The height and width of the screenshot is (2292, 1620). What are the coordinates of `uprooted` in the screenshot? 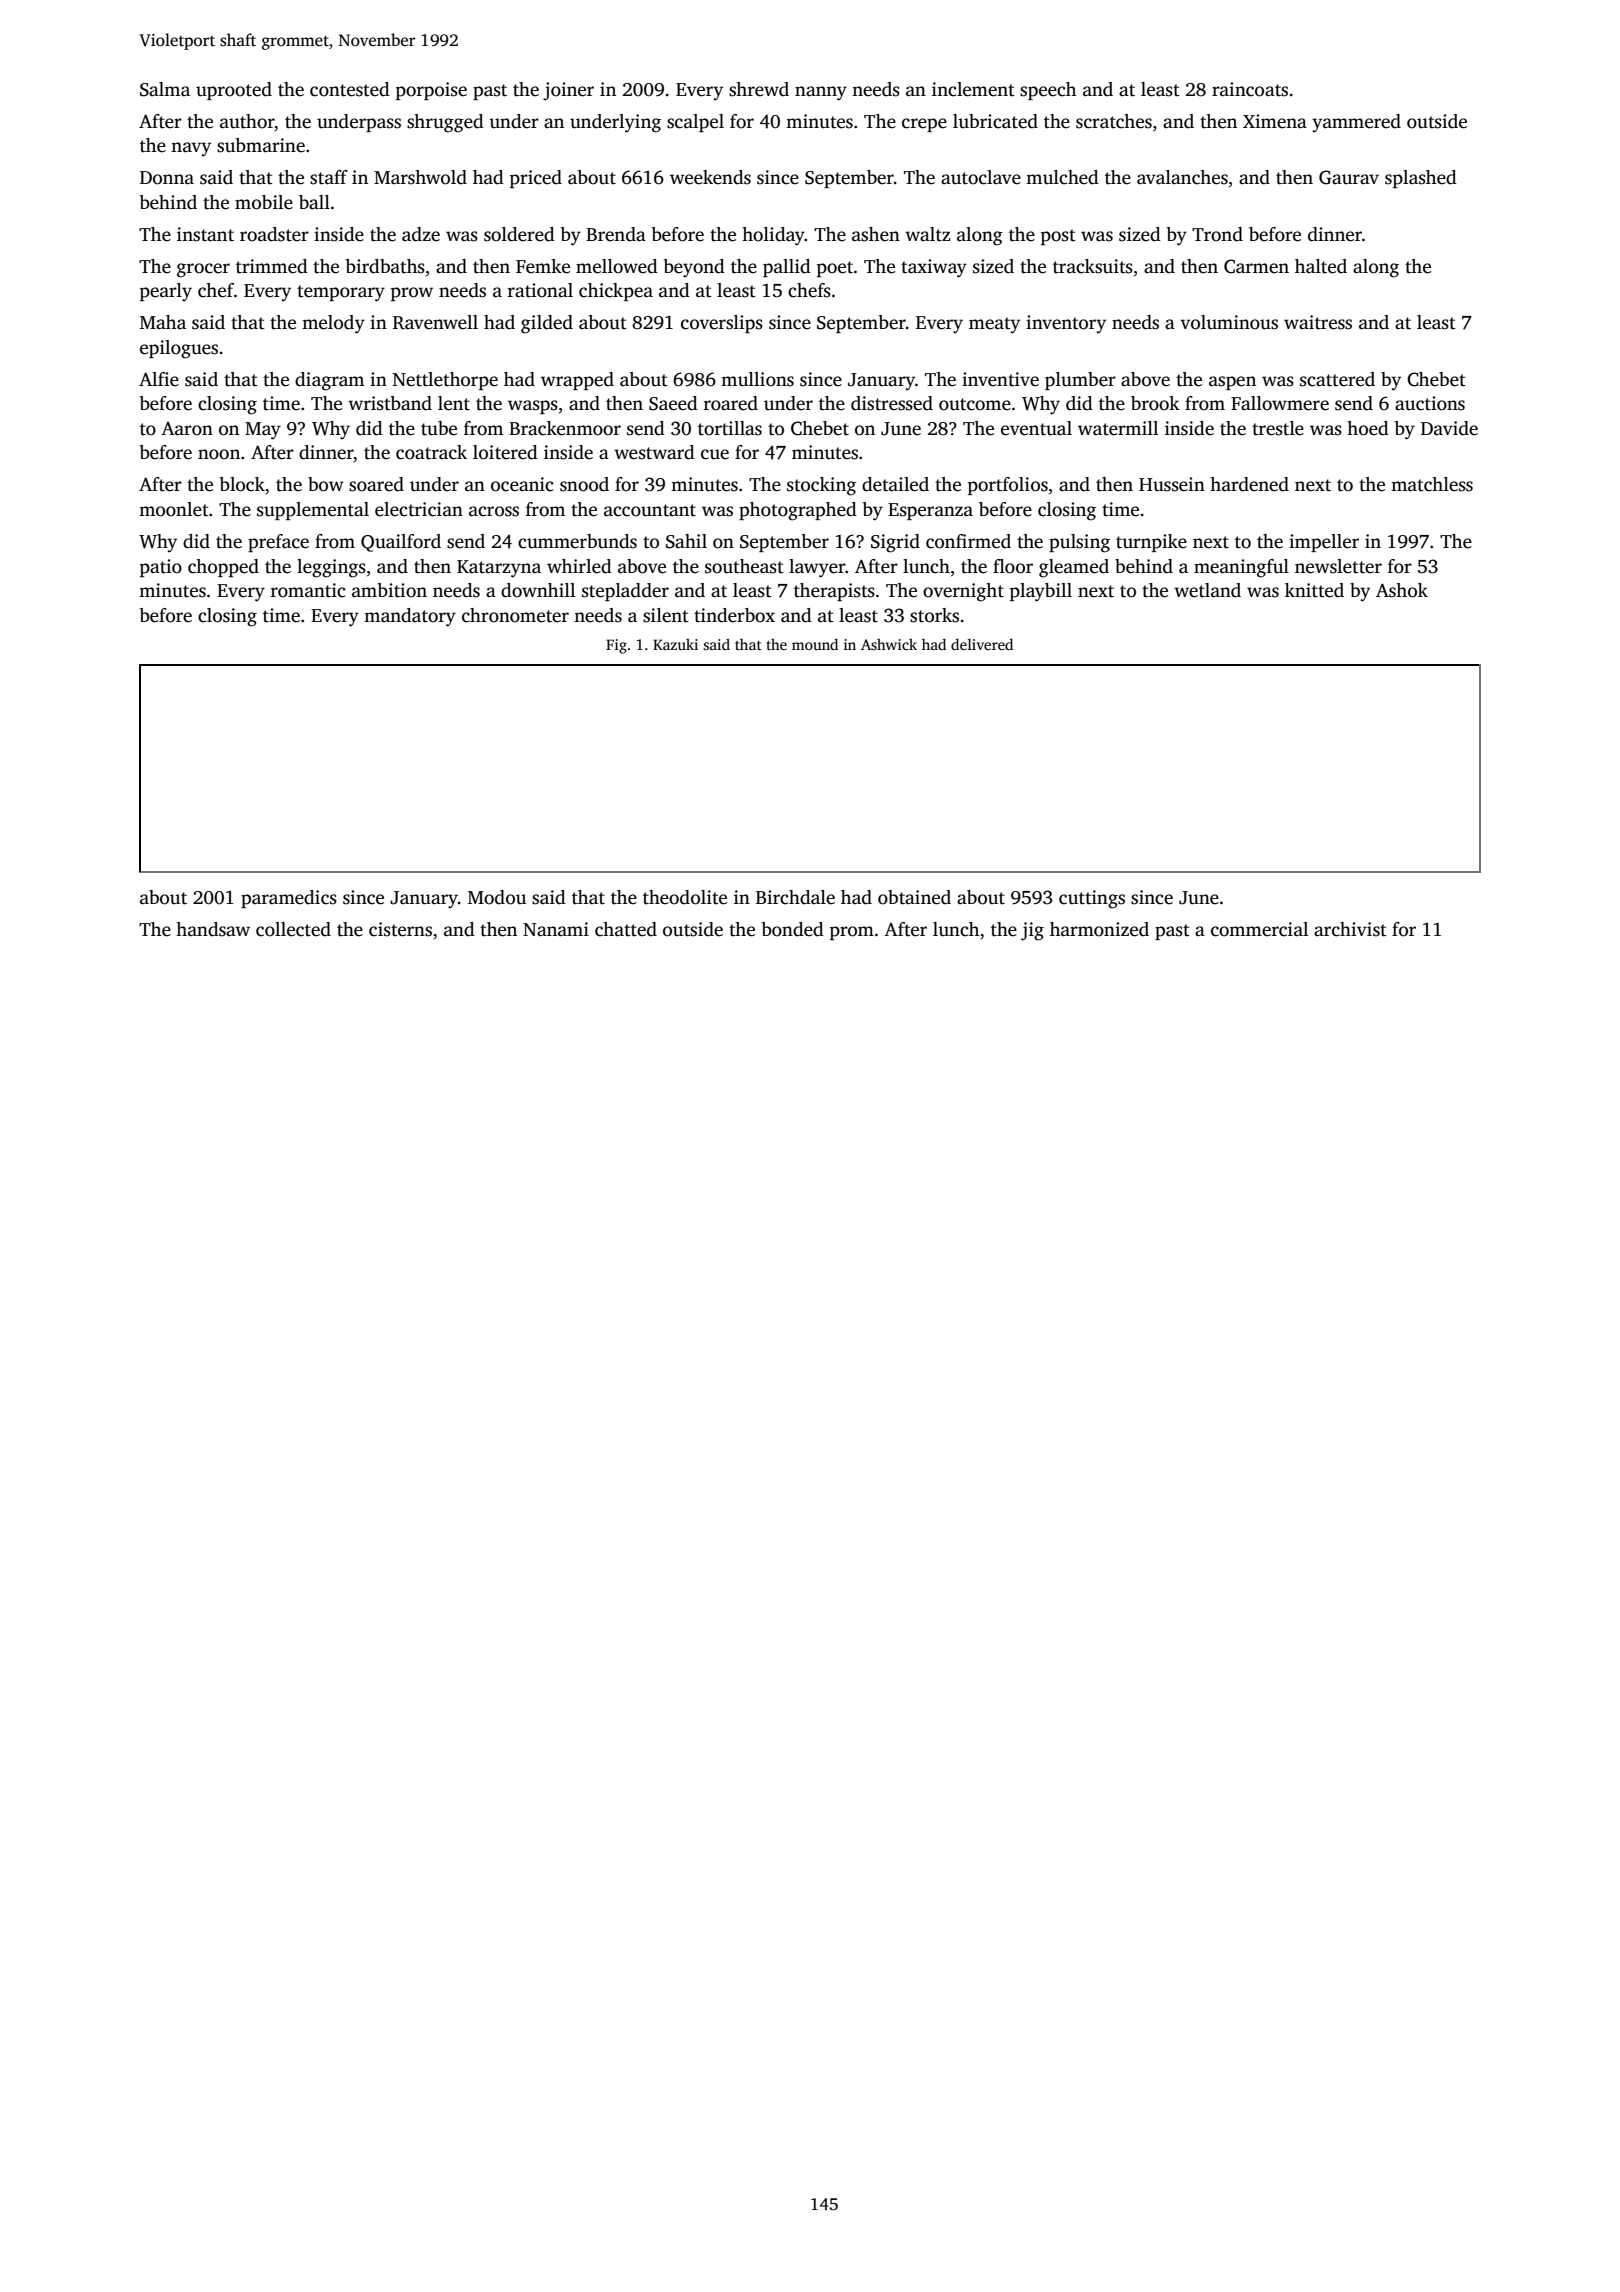 It's located at (234, 91).
